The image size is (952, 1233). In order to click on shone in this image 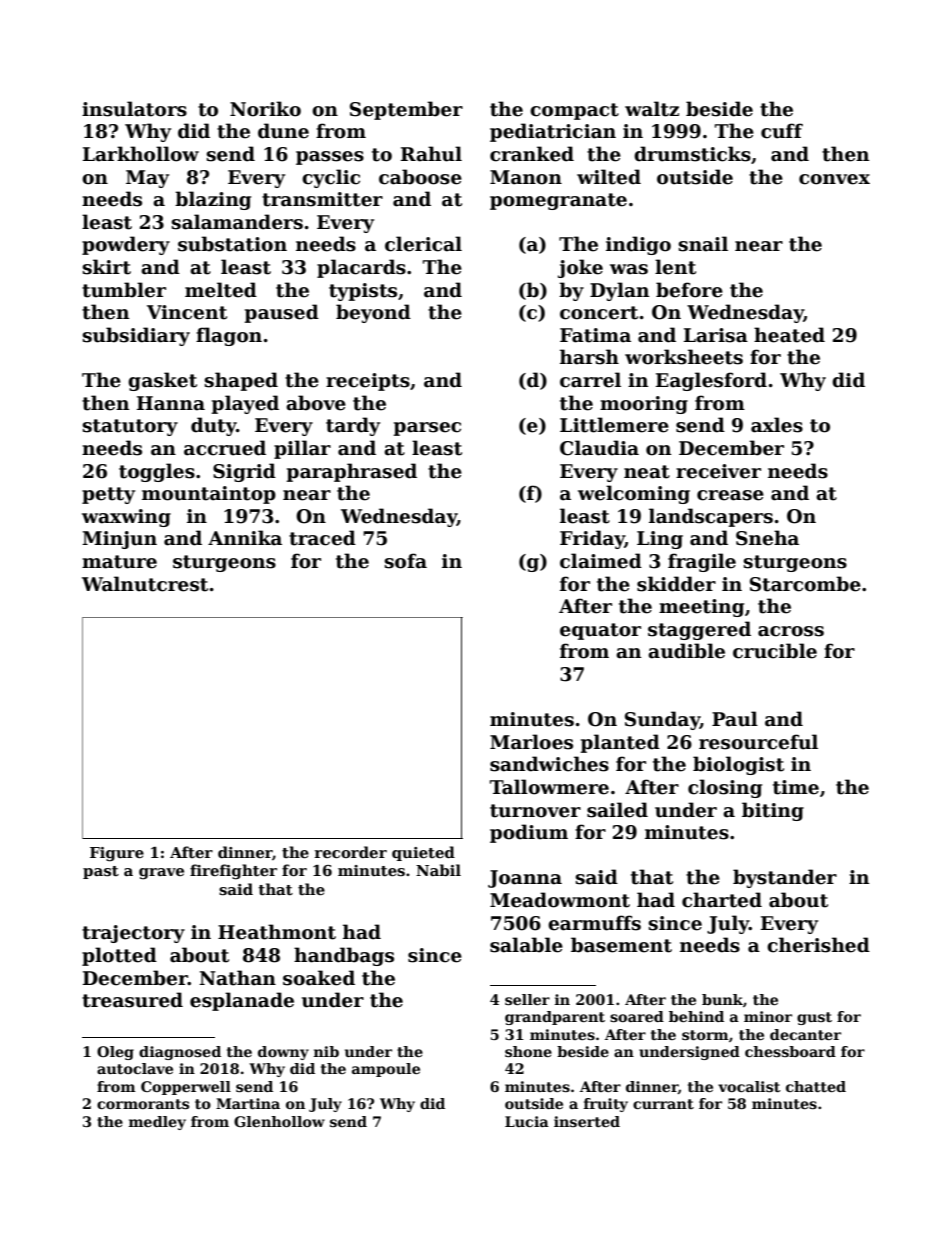, I will do `click(528, 1051)`.
